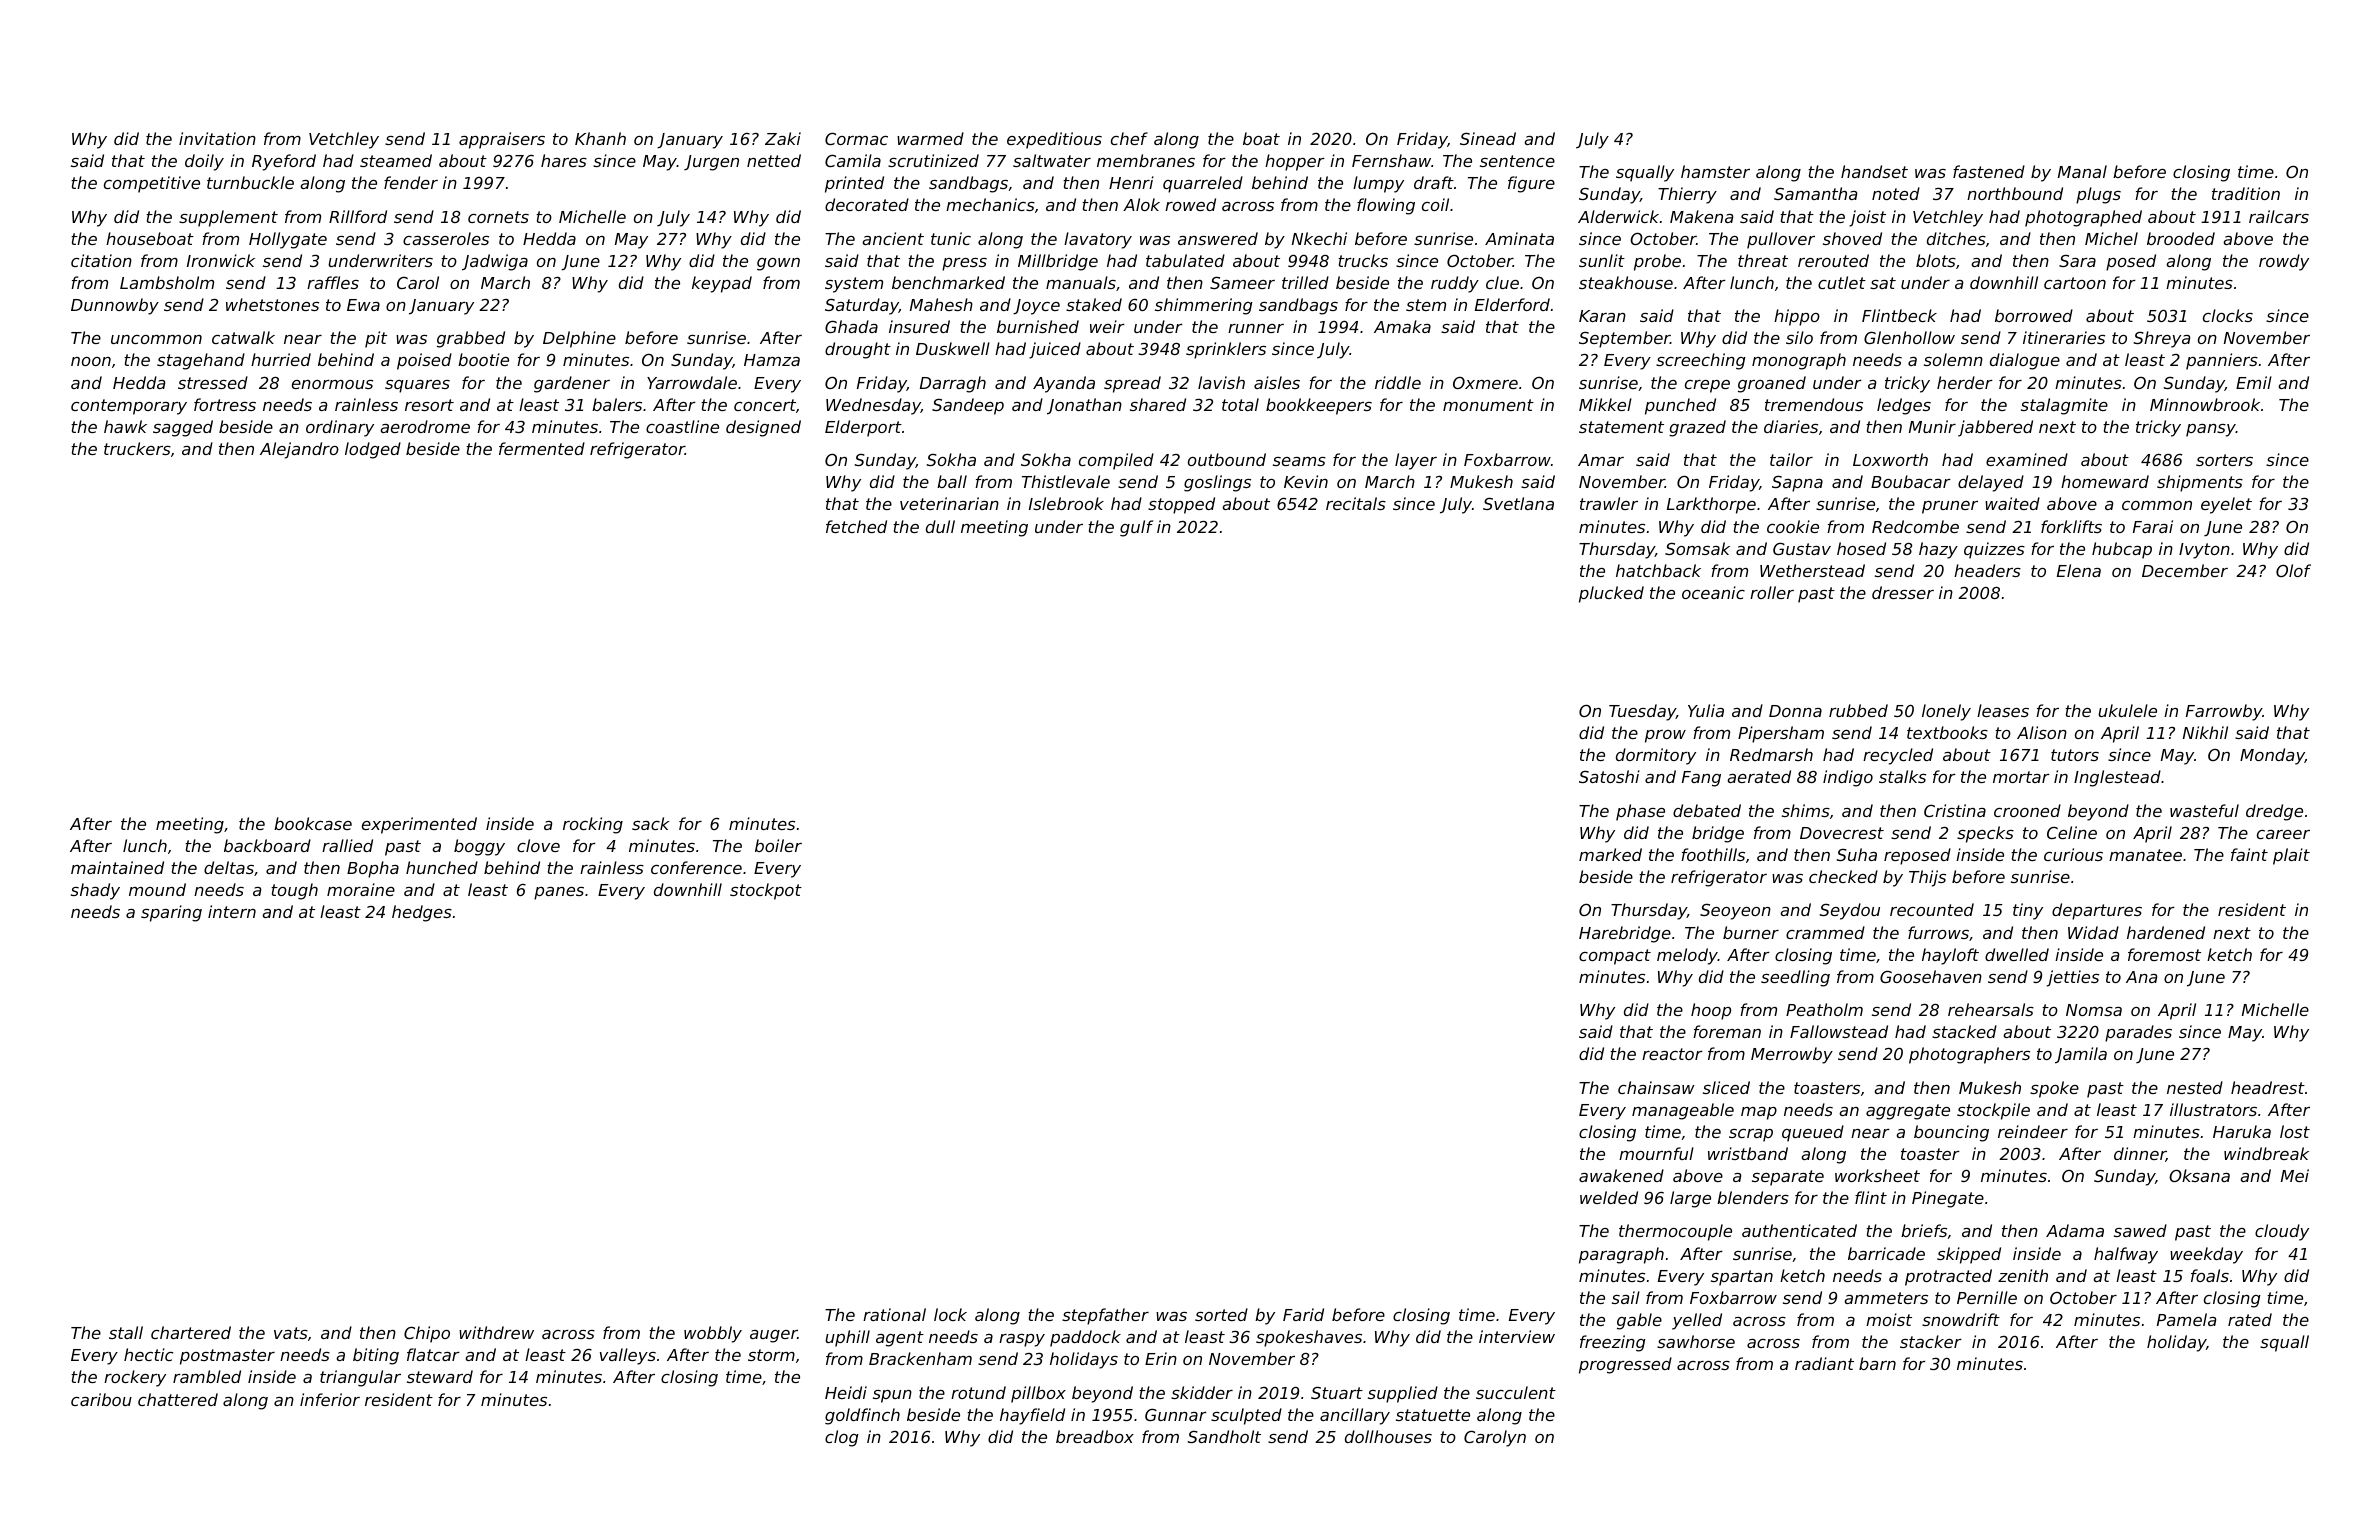 Image resolution: width=2380 pixels, height=1540 pixels. What do you see at coordinates (1961, 1319) in the image?
I see `snowdrift` at bounding box center [1961, 1319].
